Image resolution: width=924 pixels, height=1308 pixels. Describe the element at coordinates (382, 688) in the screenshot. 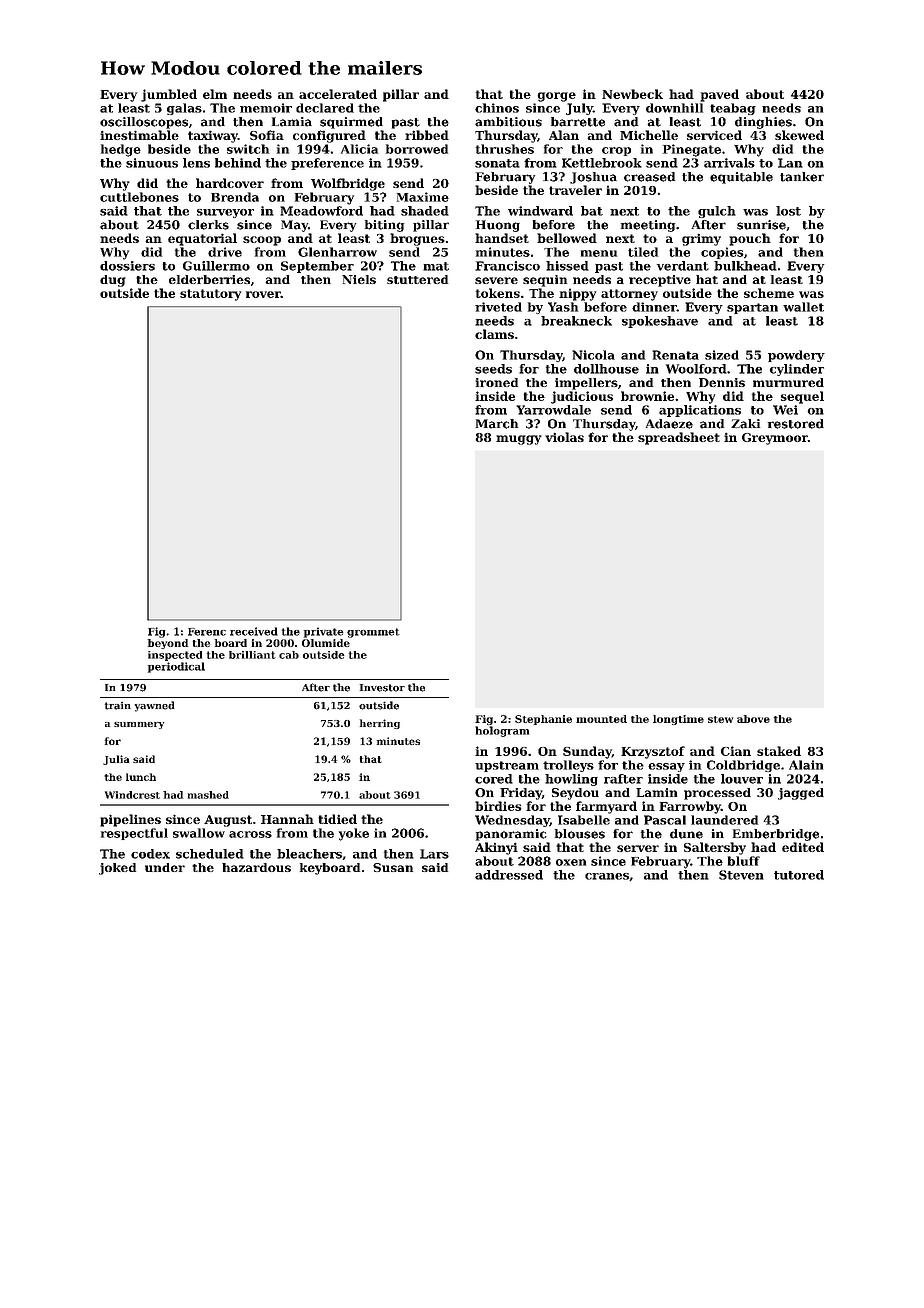

I see `Investor` at that location.
